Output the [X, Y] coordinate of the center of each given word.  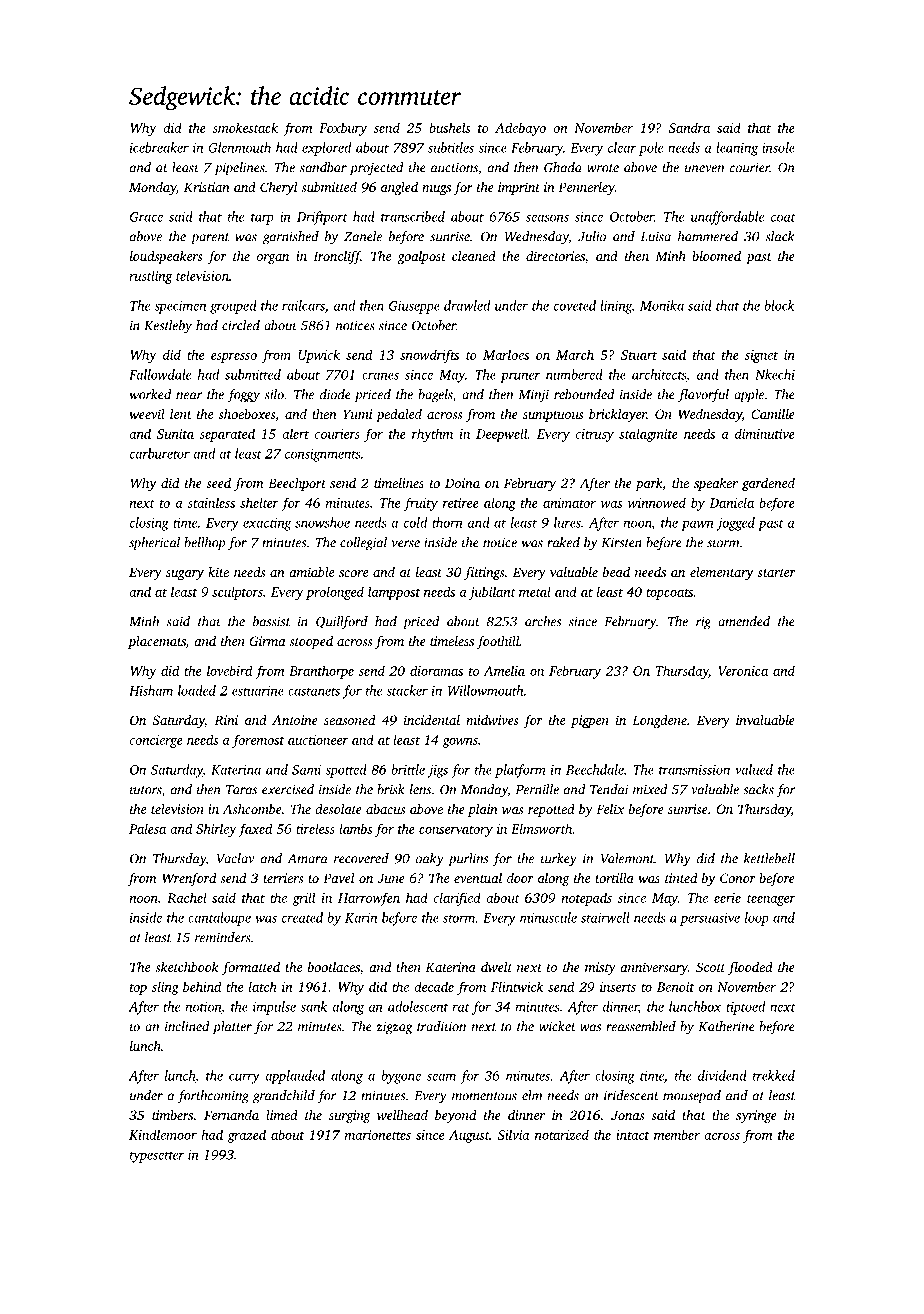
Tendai [609, 789]
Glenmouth [239, 147]
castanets [314, 691]
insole [778, 147]
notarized [562, 1134]
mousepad [692, 1097]
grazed [246, 1136]
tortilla [614, 878]
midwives [492, 720]
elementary [722, 573]
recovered [361, 858]
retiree [461, 503]
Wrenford [189, 879]
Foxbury [343, 129]
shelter [259, 502]
